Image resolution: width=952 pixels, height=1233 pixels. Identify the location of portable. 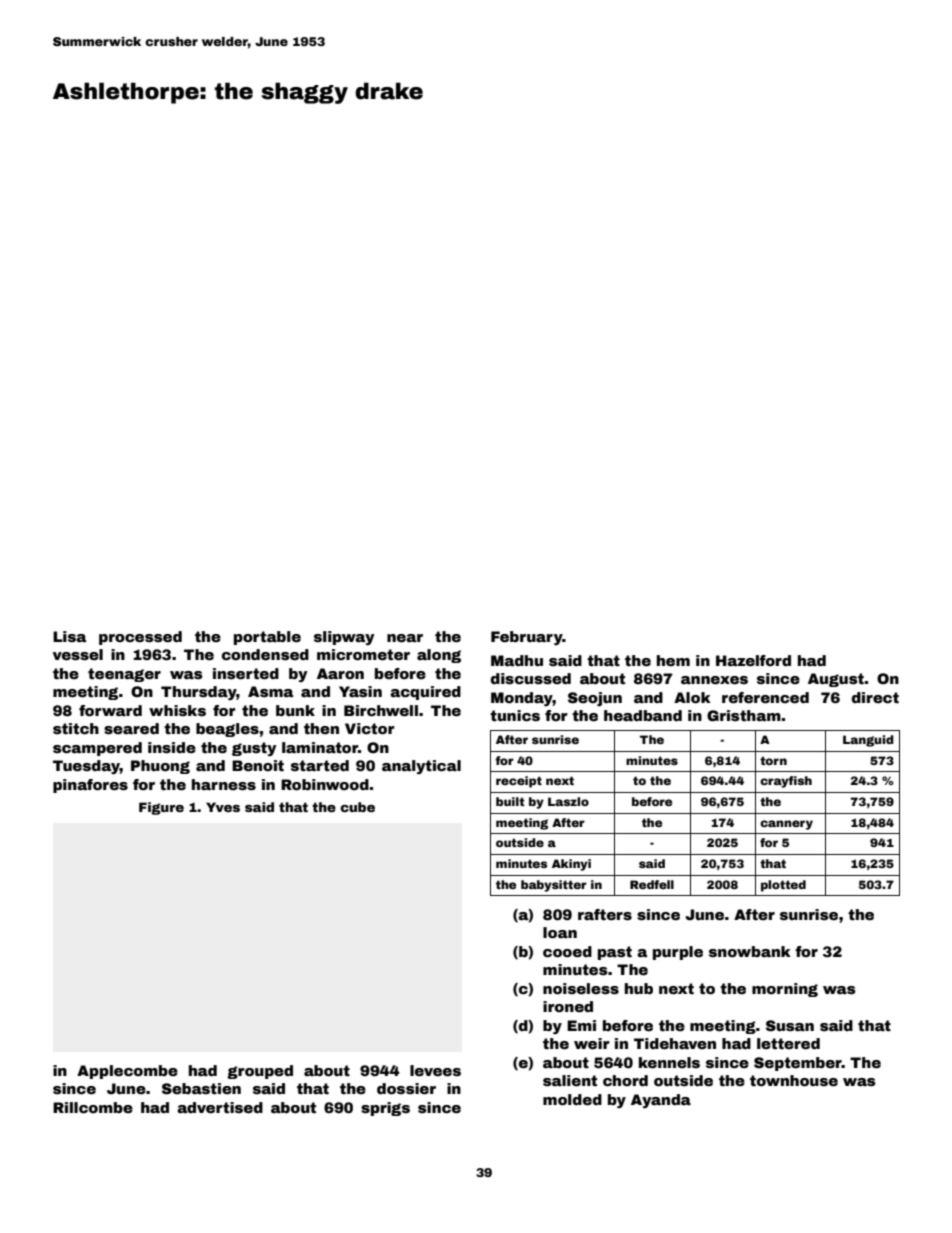
(267, 638).
